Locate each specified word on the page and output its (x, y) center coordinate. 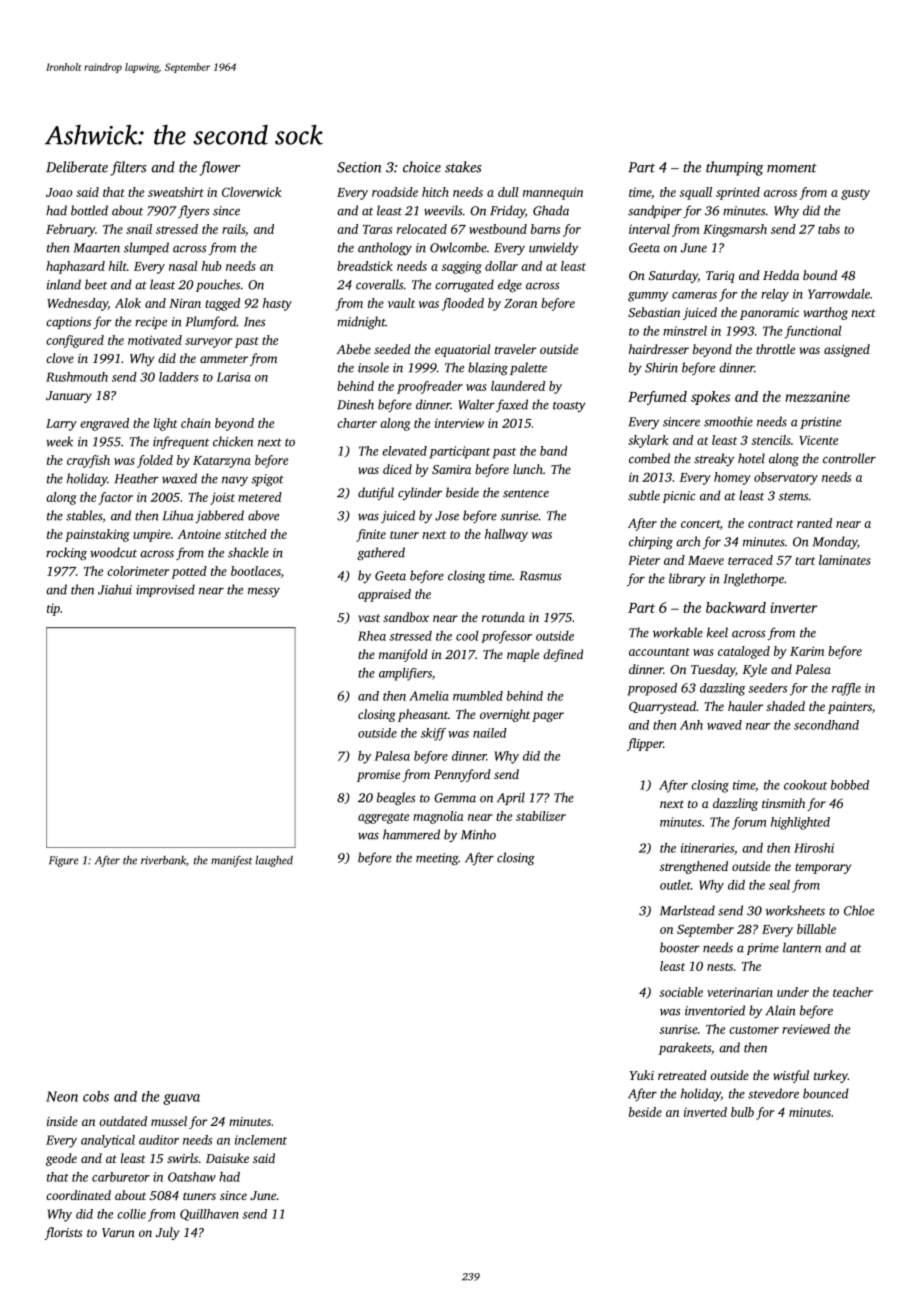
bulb (742, 1112)
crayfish (88, 461)
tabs (829, 229)
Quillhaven (209, 1215)
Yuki (642, 1075)
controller (849, 458)
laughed (274, 861)
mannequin (553, 193)
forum (749, 823)
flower (220, 168)
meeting (437, 859)
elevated (404, 451)
